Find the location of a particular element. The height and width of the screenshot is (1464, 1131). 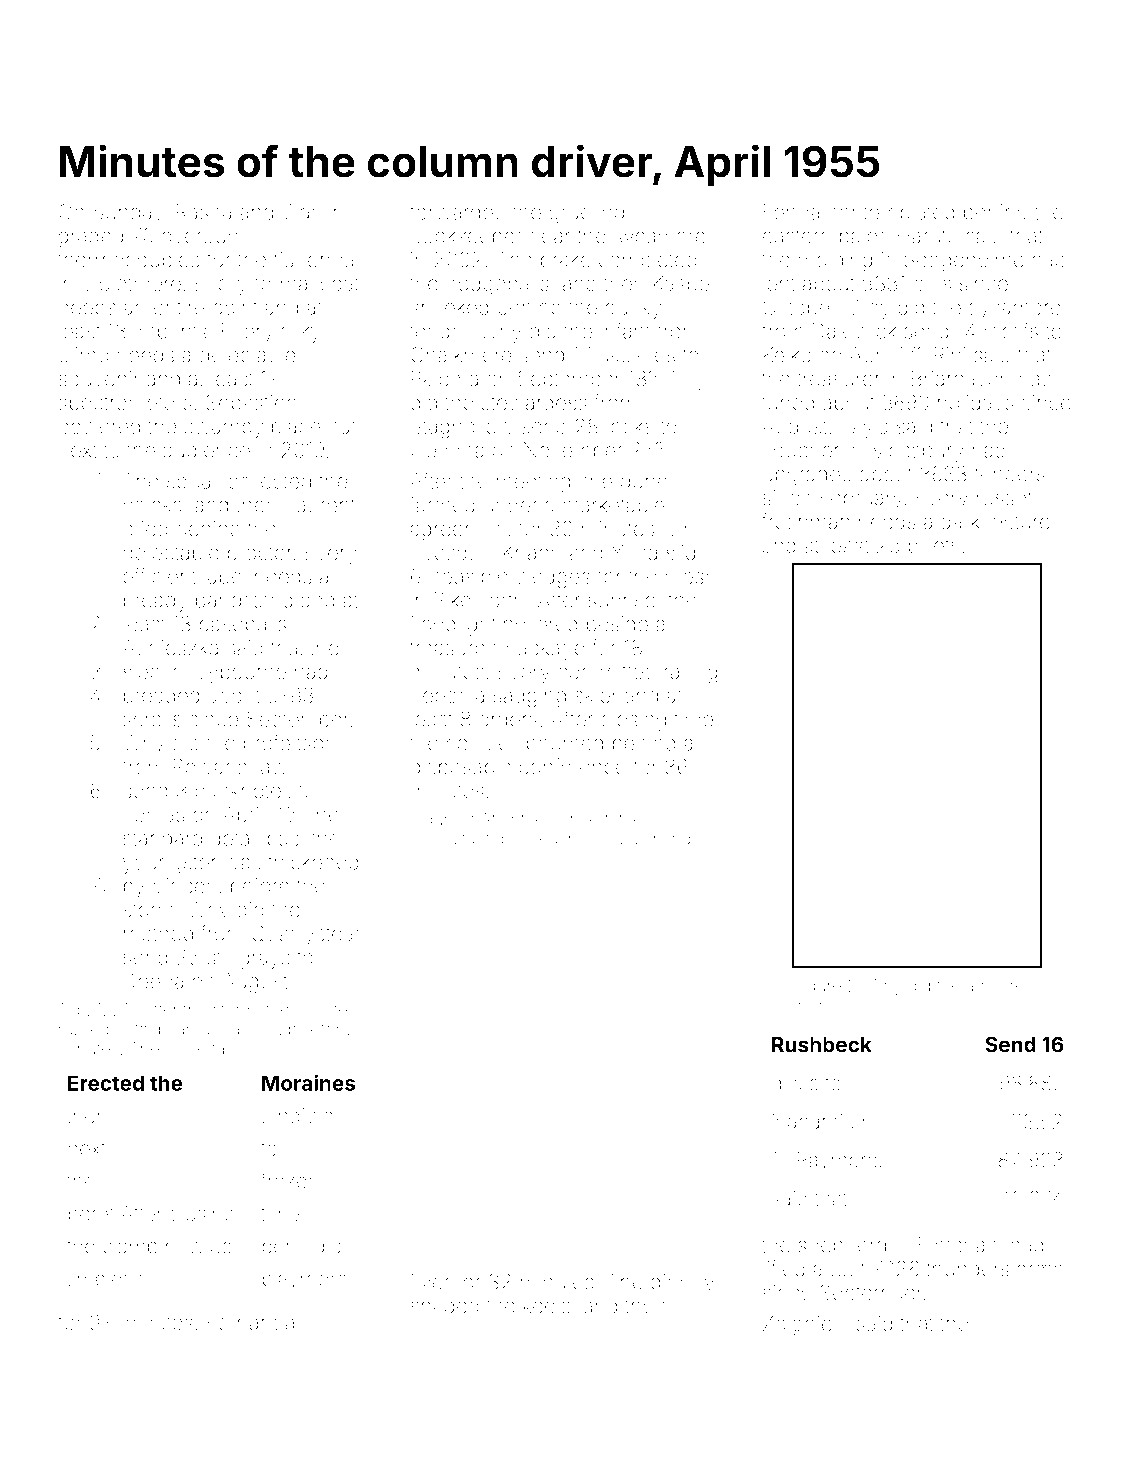

slid is located at coordinates (680, 552).
